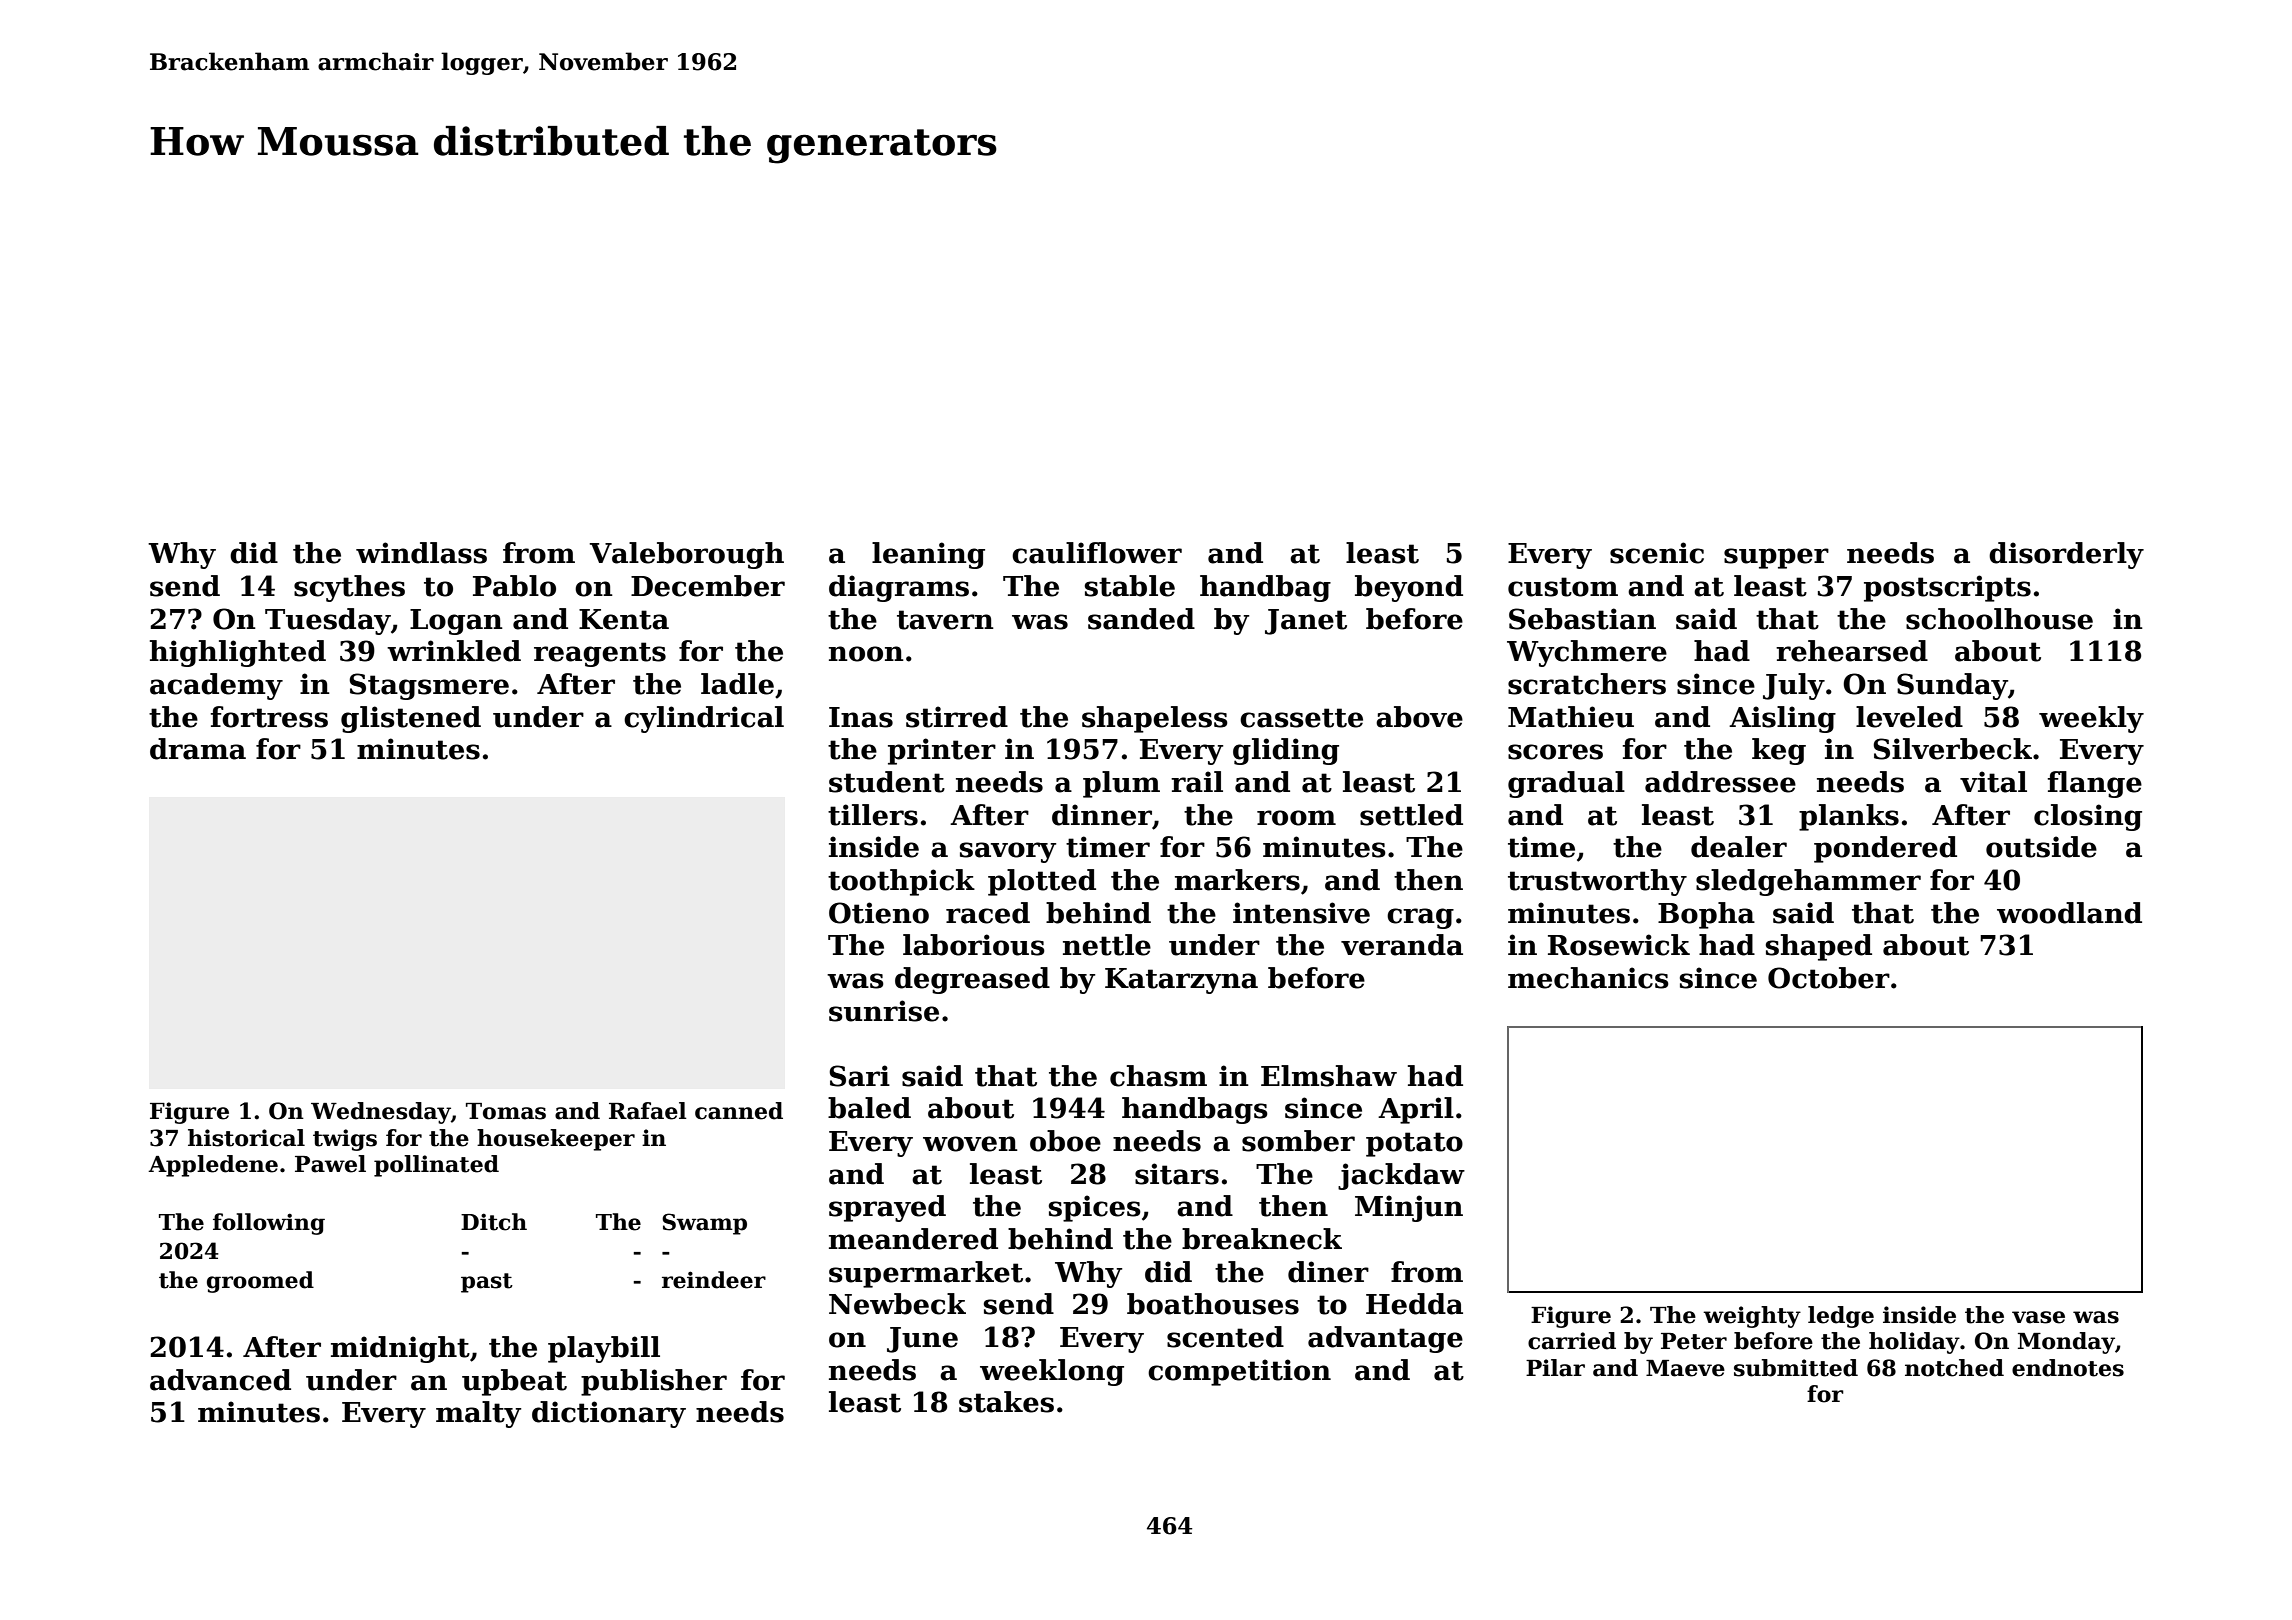  What do you see at coordinates (928, 555) in the page?
I see `leaning` at bounding box center [928, 555].
